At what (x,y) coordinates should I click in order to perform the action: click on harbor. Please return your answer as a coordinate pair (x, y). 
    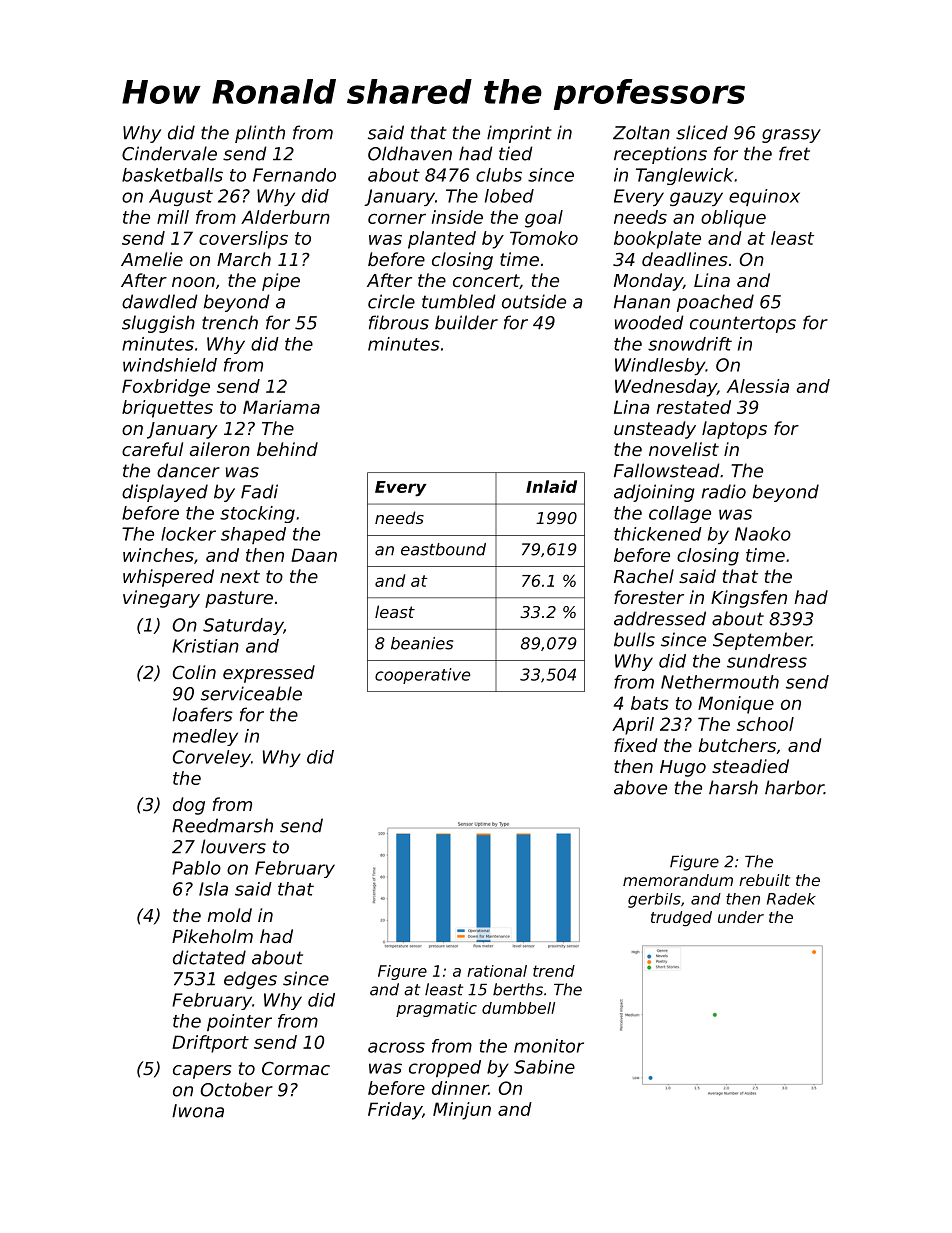
    Looking at the image, I should click on (794, 787).
